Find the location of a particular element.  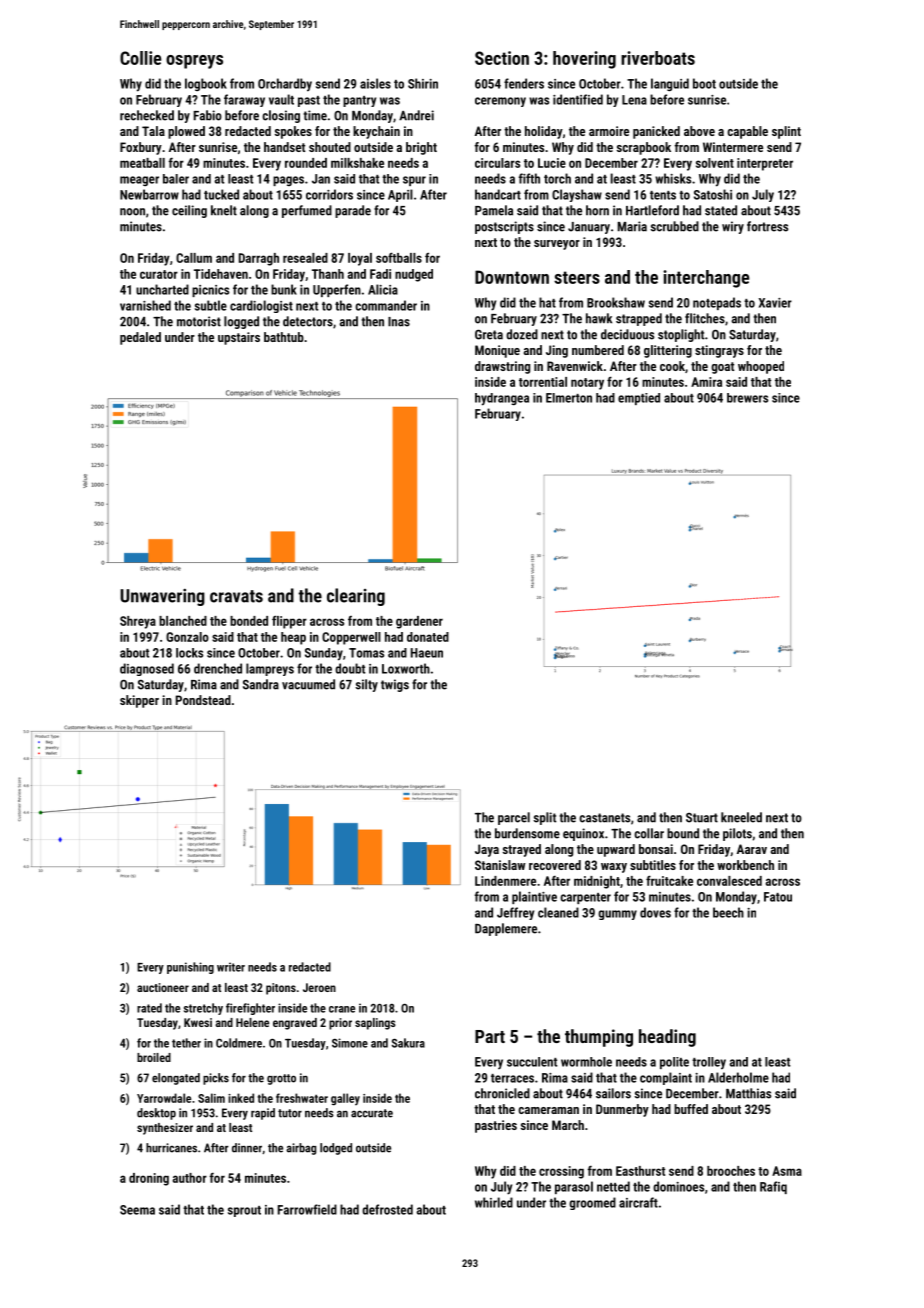

Fatou is located at coordinates (778, 897).
